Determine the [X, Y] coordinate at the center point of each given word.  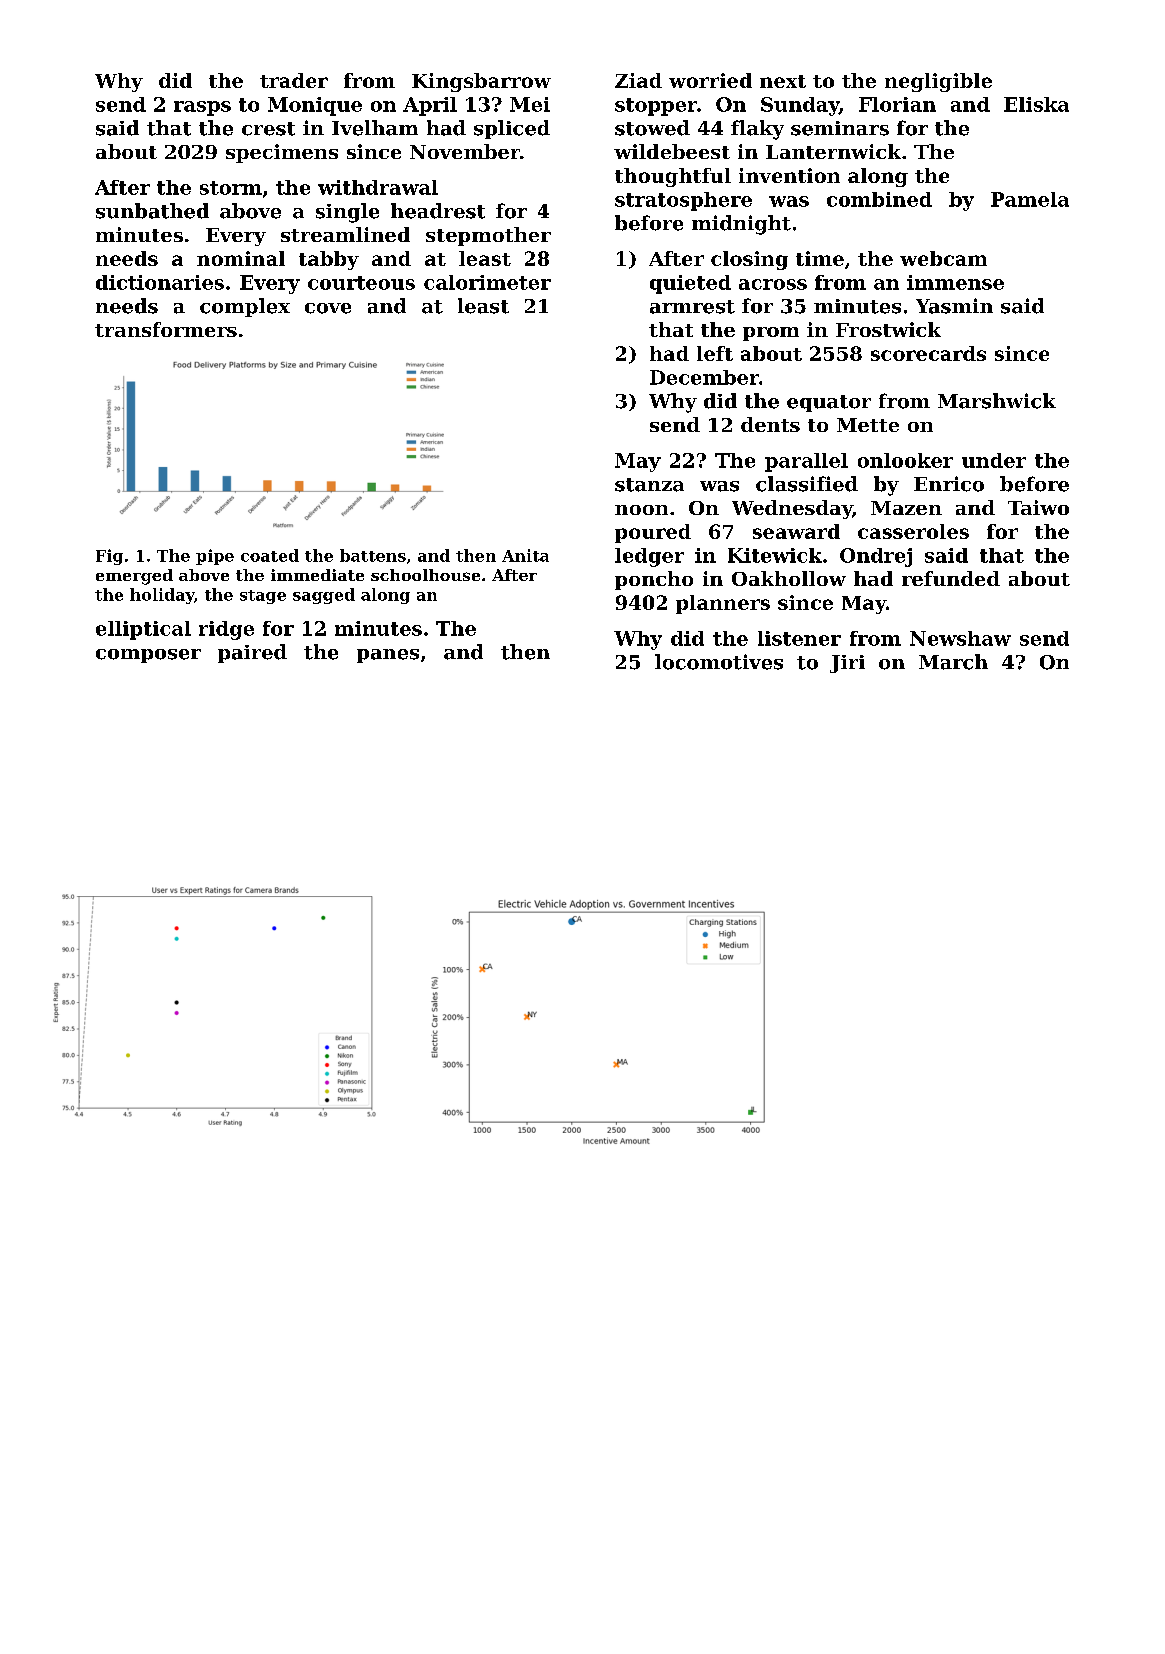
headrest [438, 211]
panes [388, 656]
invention [789, 175]
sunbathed [152, 211]
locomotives [719, 662]
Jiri [847, 664]
